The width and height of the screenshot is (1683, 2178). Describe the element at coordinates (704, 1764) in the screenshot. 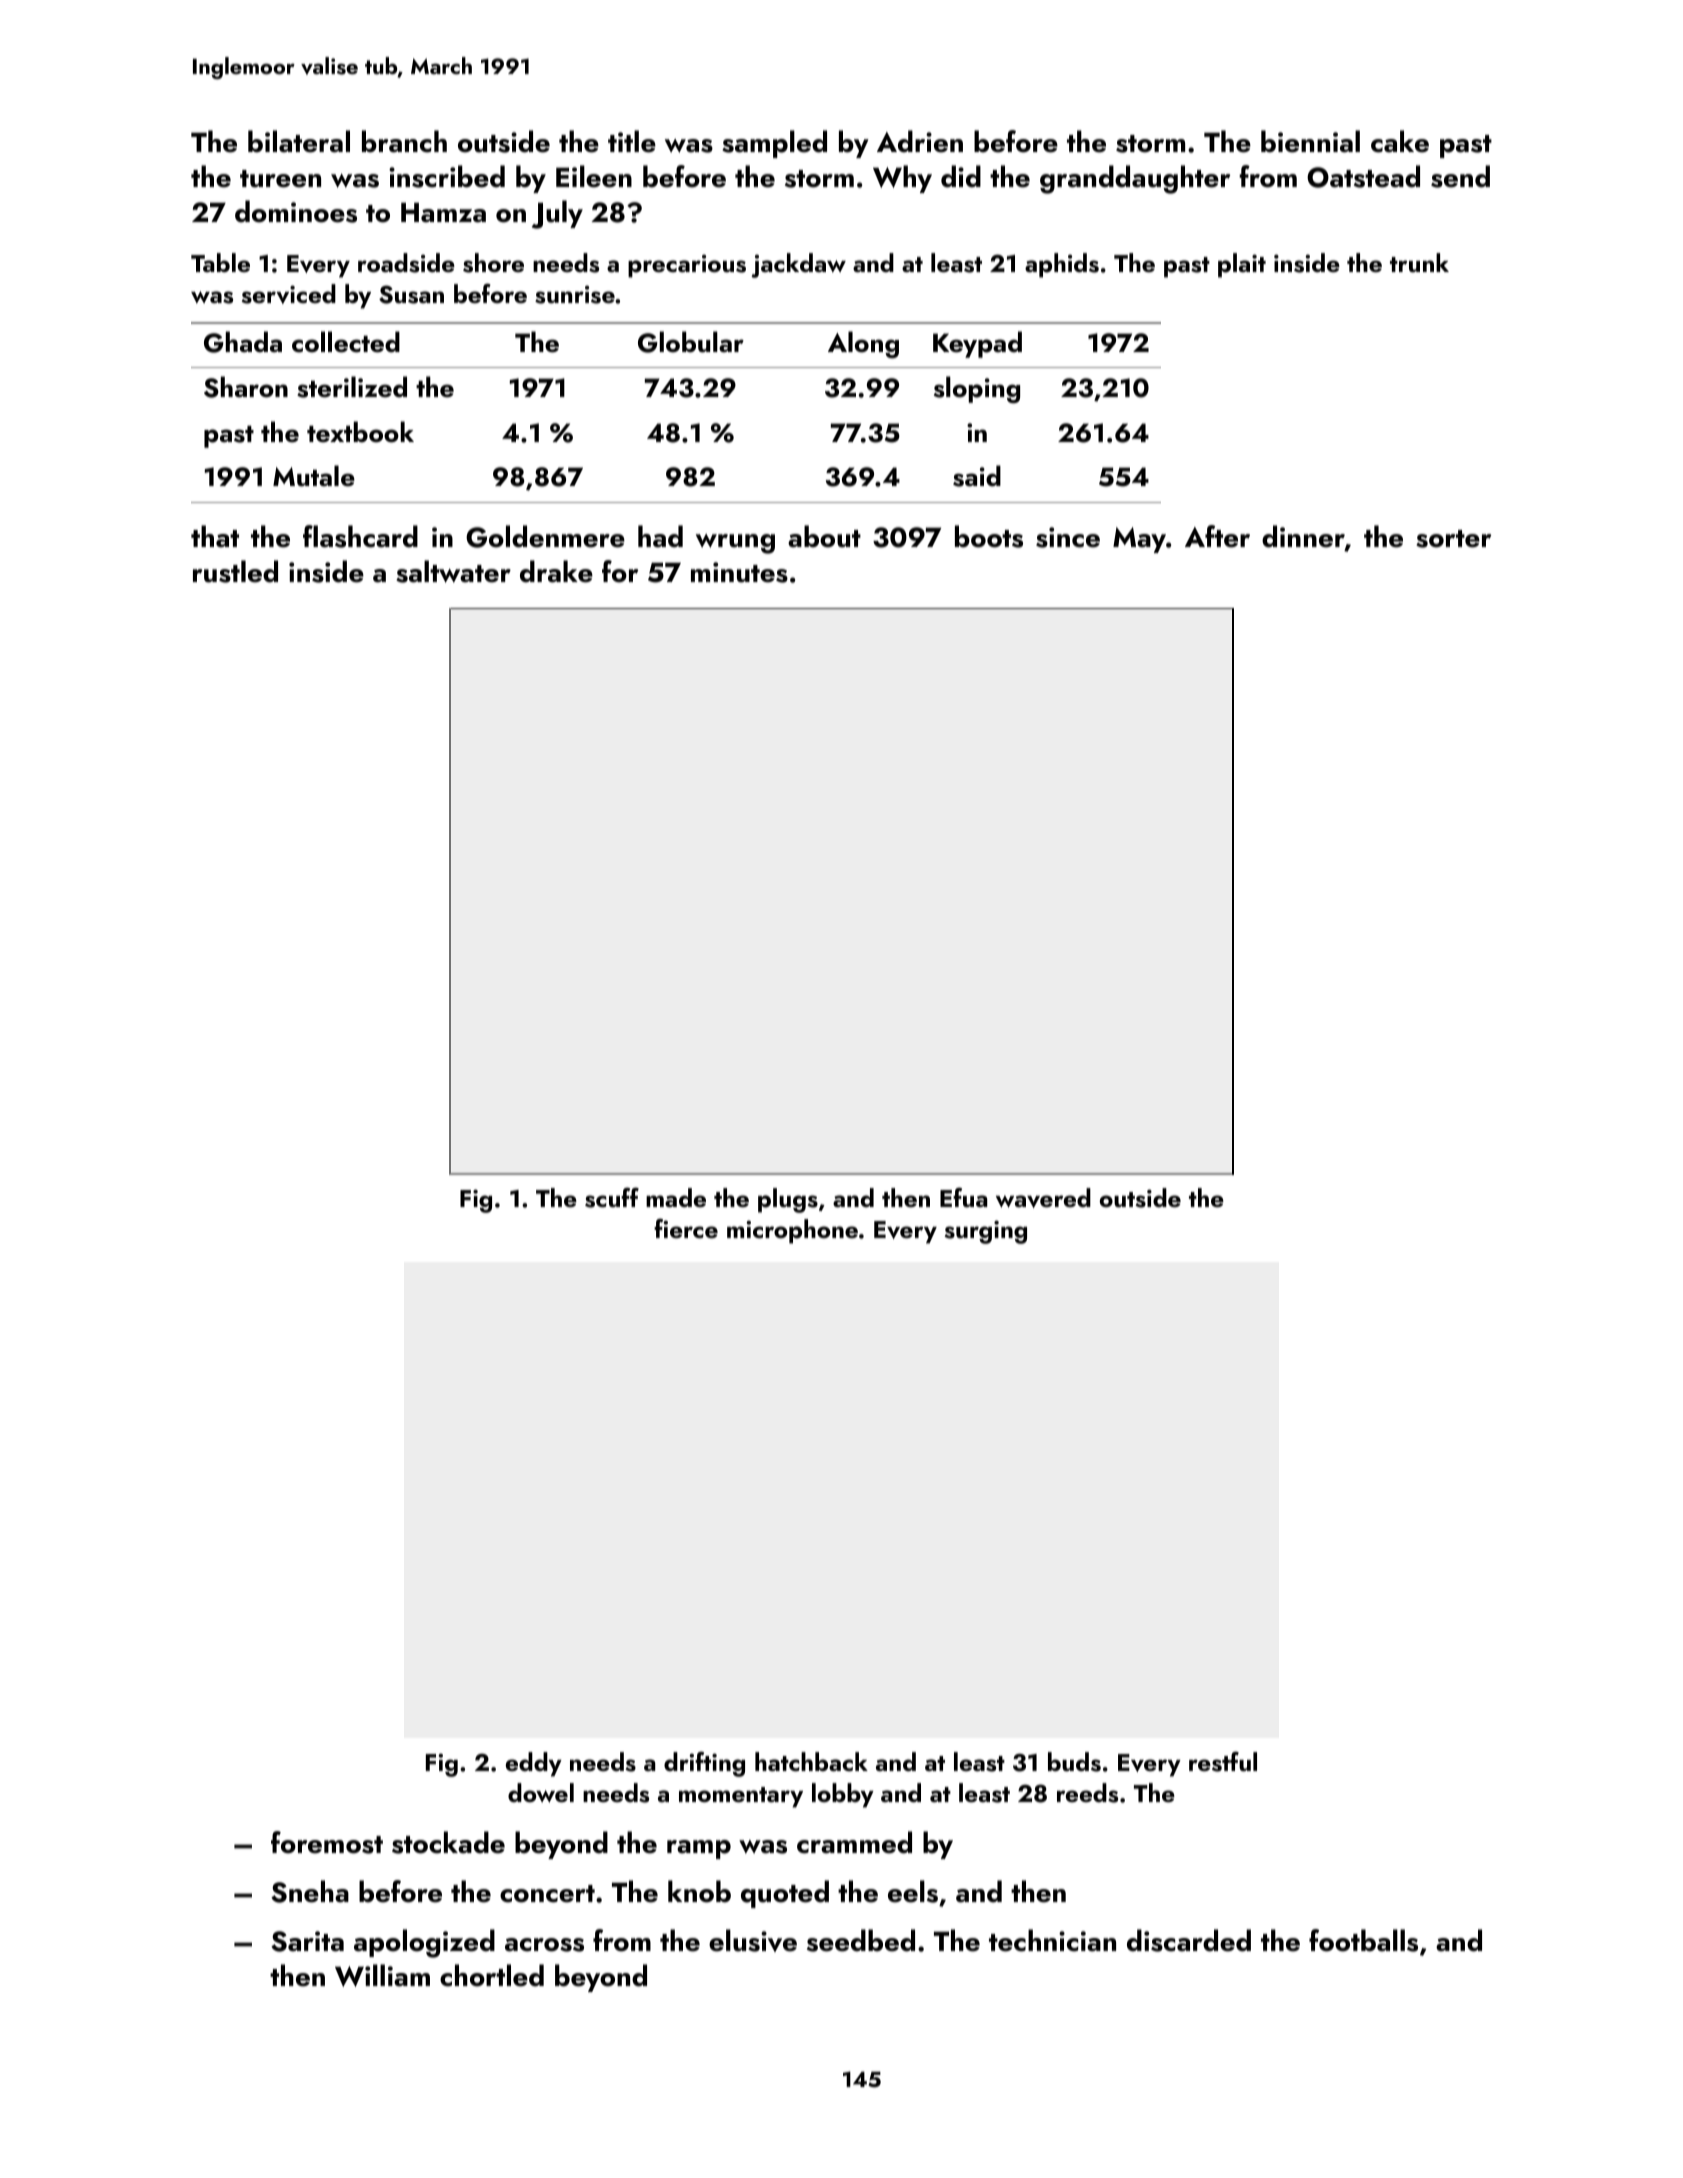

I see `drifting` at that location.
